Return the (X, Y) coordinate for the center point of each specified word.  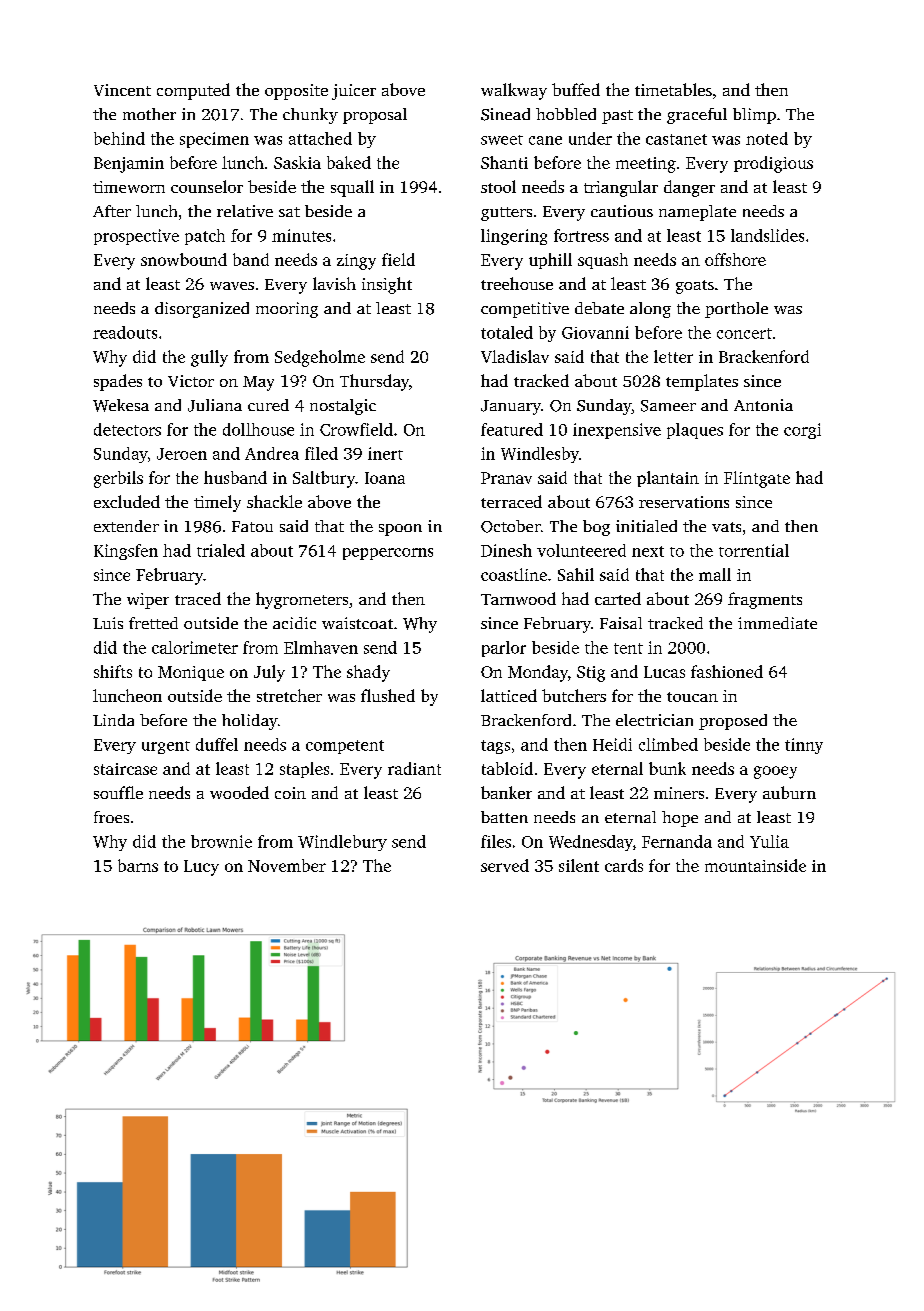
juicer (354, 92)
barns (138, 865)
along (650, 310)
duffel (217, 744)
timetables (673, 89)
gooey (775, 772)
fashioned (727, 671)
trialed (221, 550)
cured (268, 405)
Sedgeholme (320, 358)
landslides (767, 235)
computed (193, 91)
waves (232, 286)
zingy (356, 262)
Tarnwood (518, 598)
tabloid (507, 768)
